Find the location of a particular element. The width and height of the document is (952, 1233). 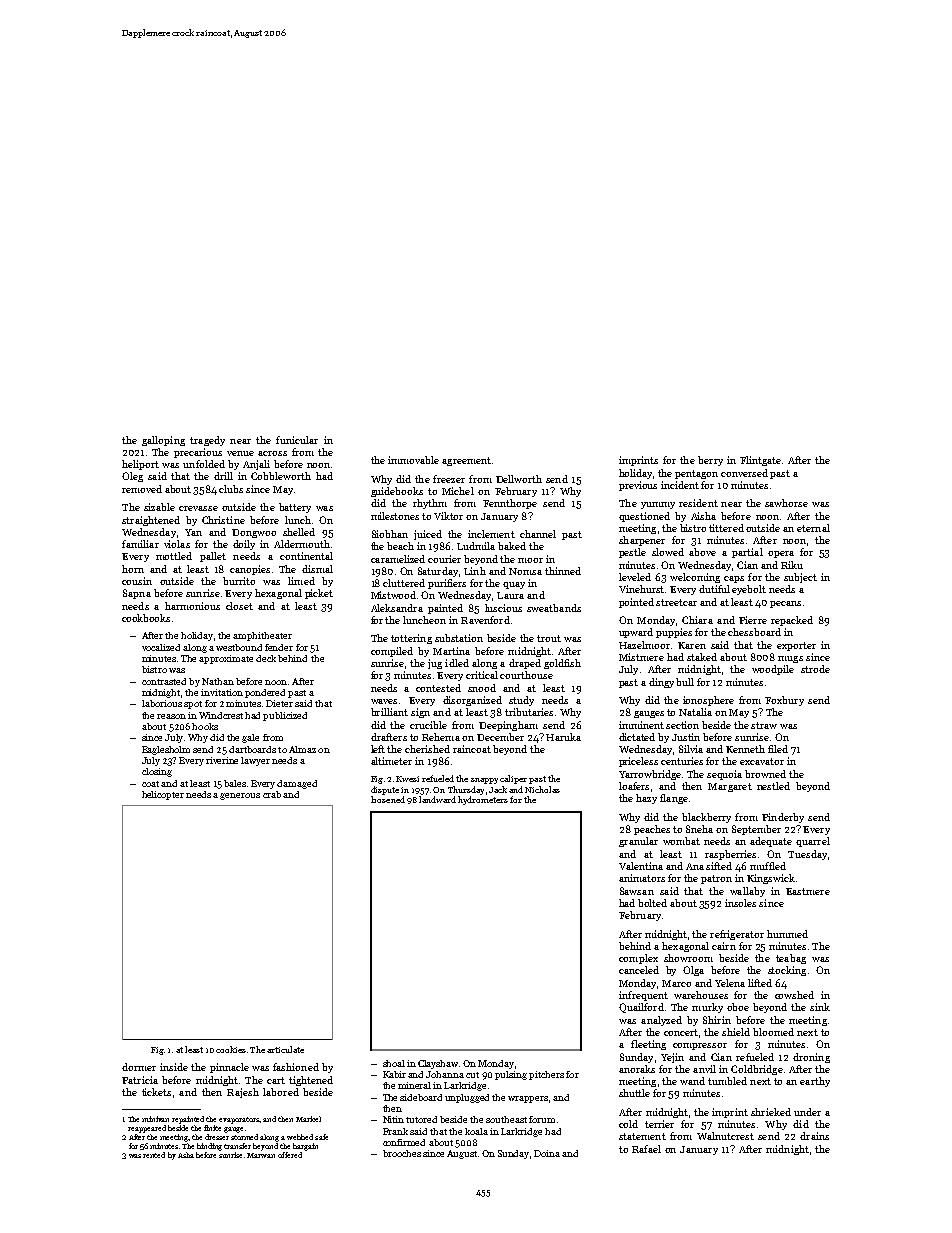

Windcrest is located at coordinates (221, 715).
